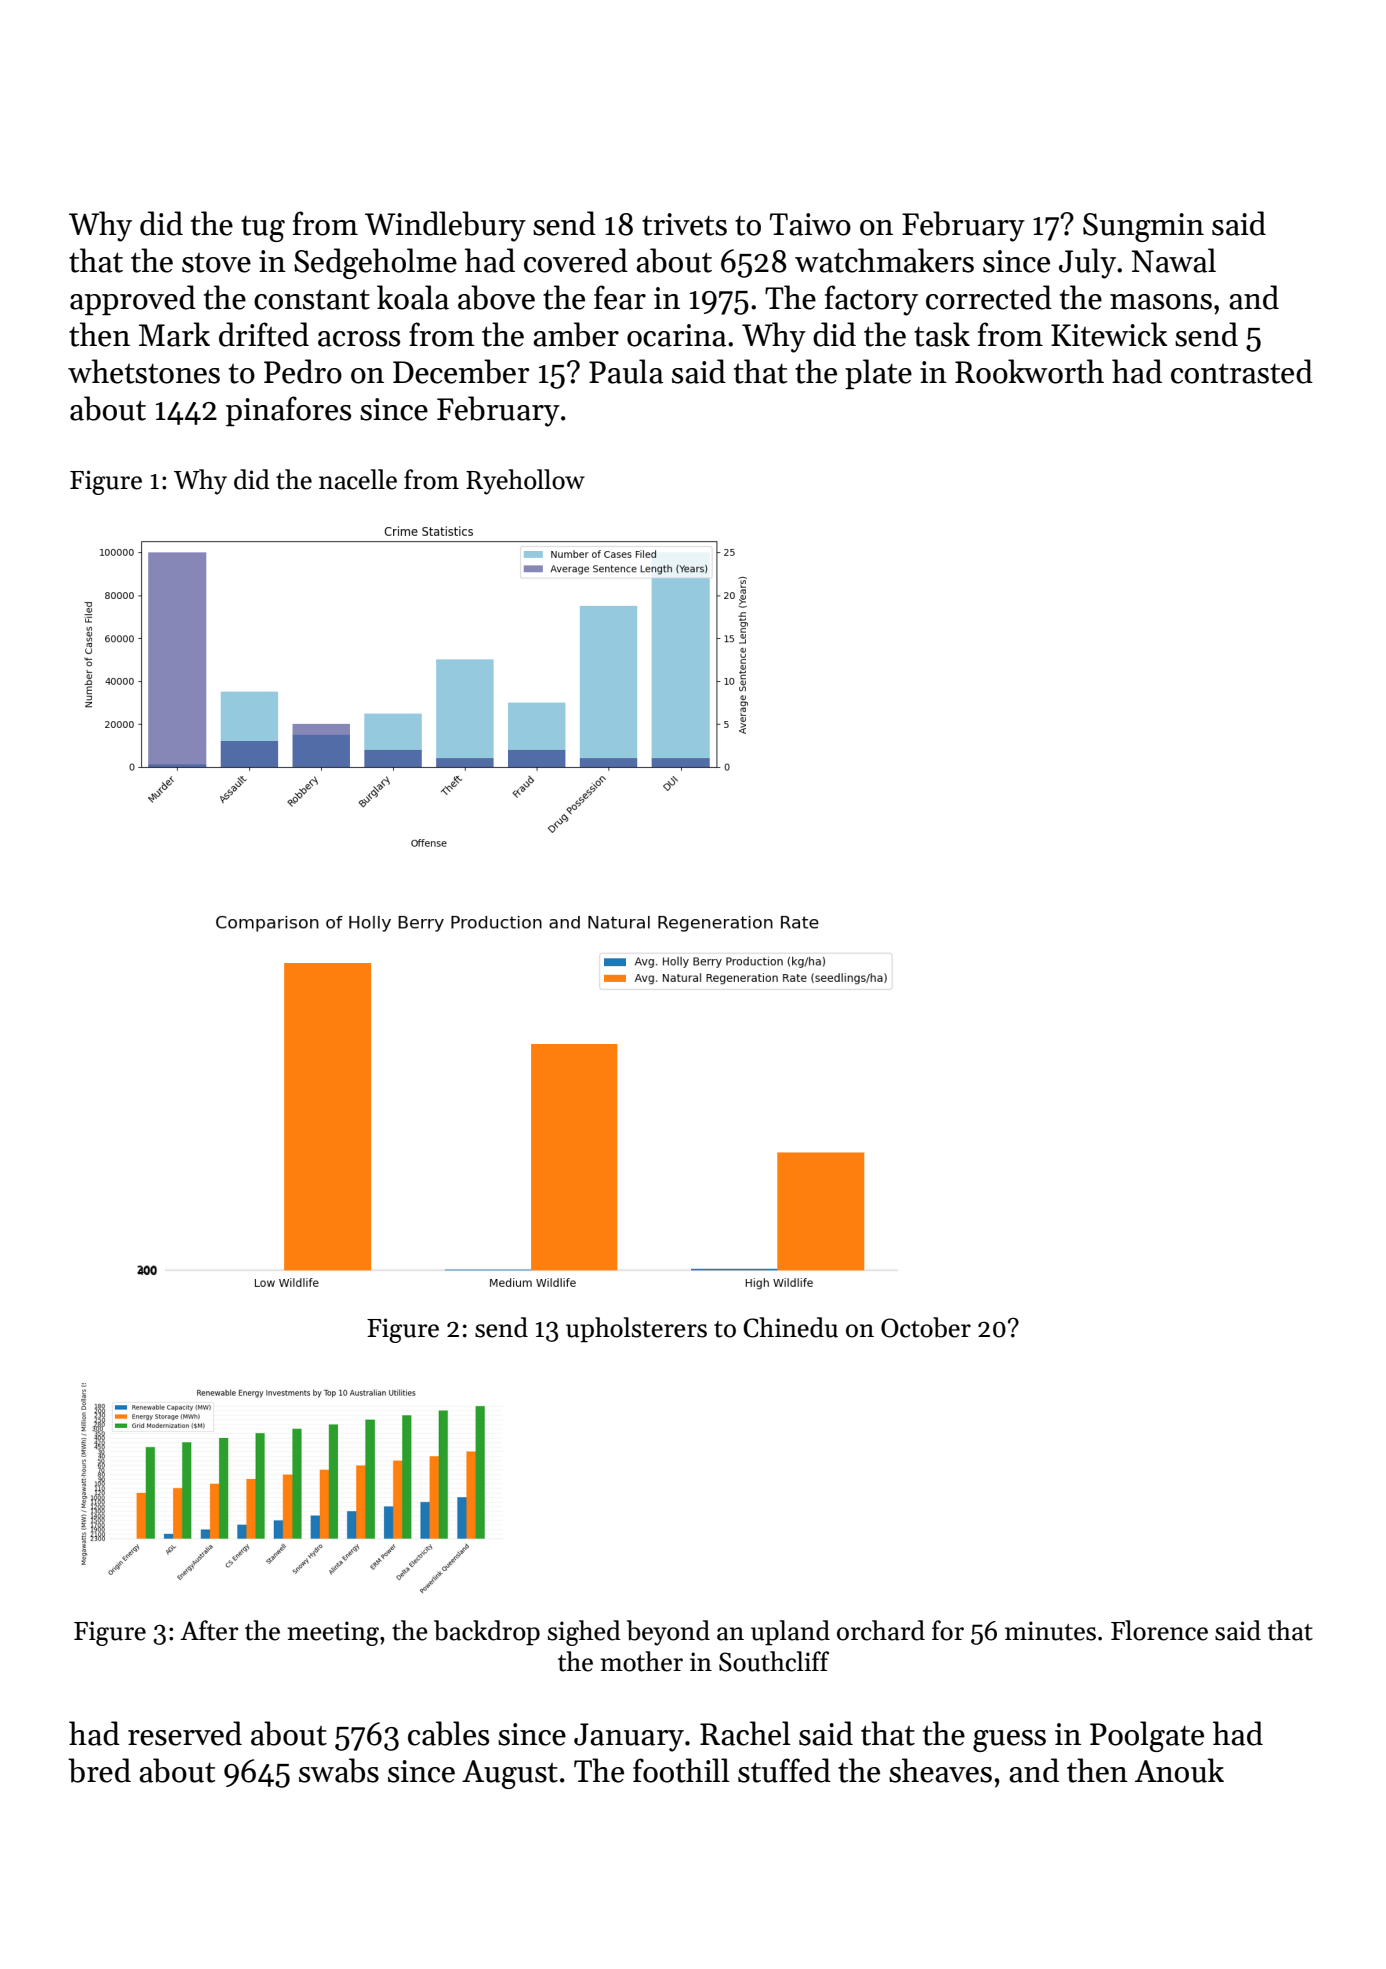 The width and height of the document is (1386, 1969). Describe the element at coordinates (1159, 1630) in the document. I see `Florence` at that location.
